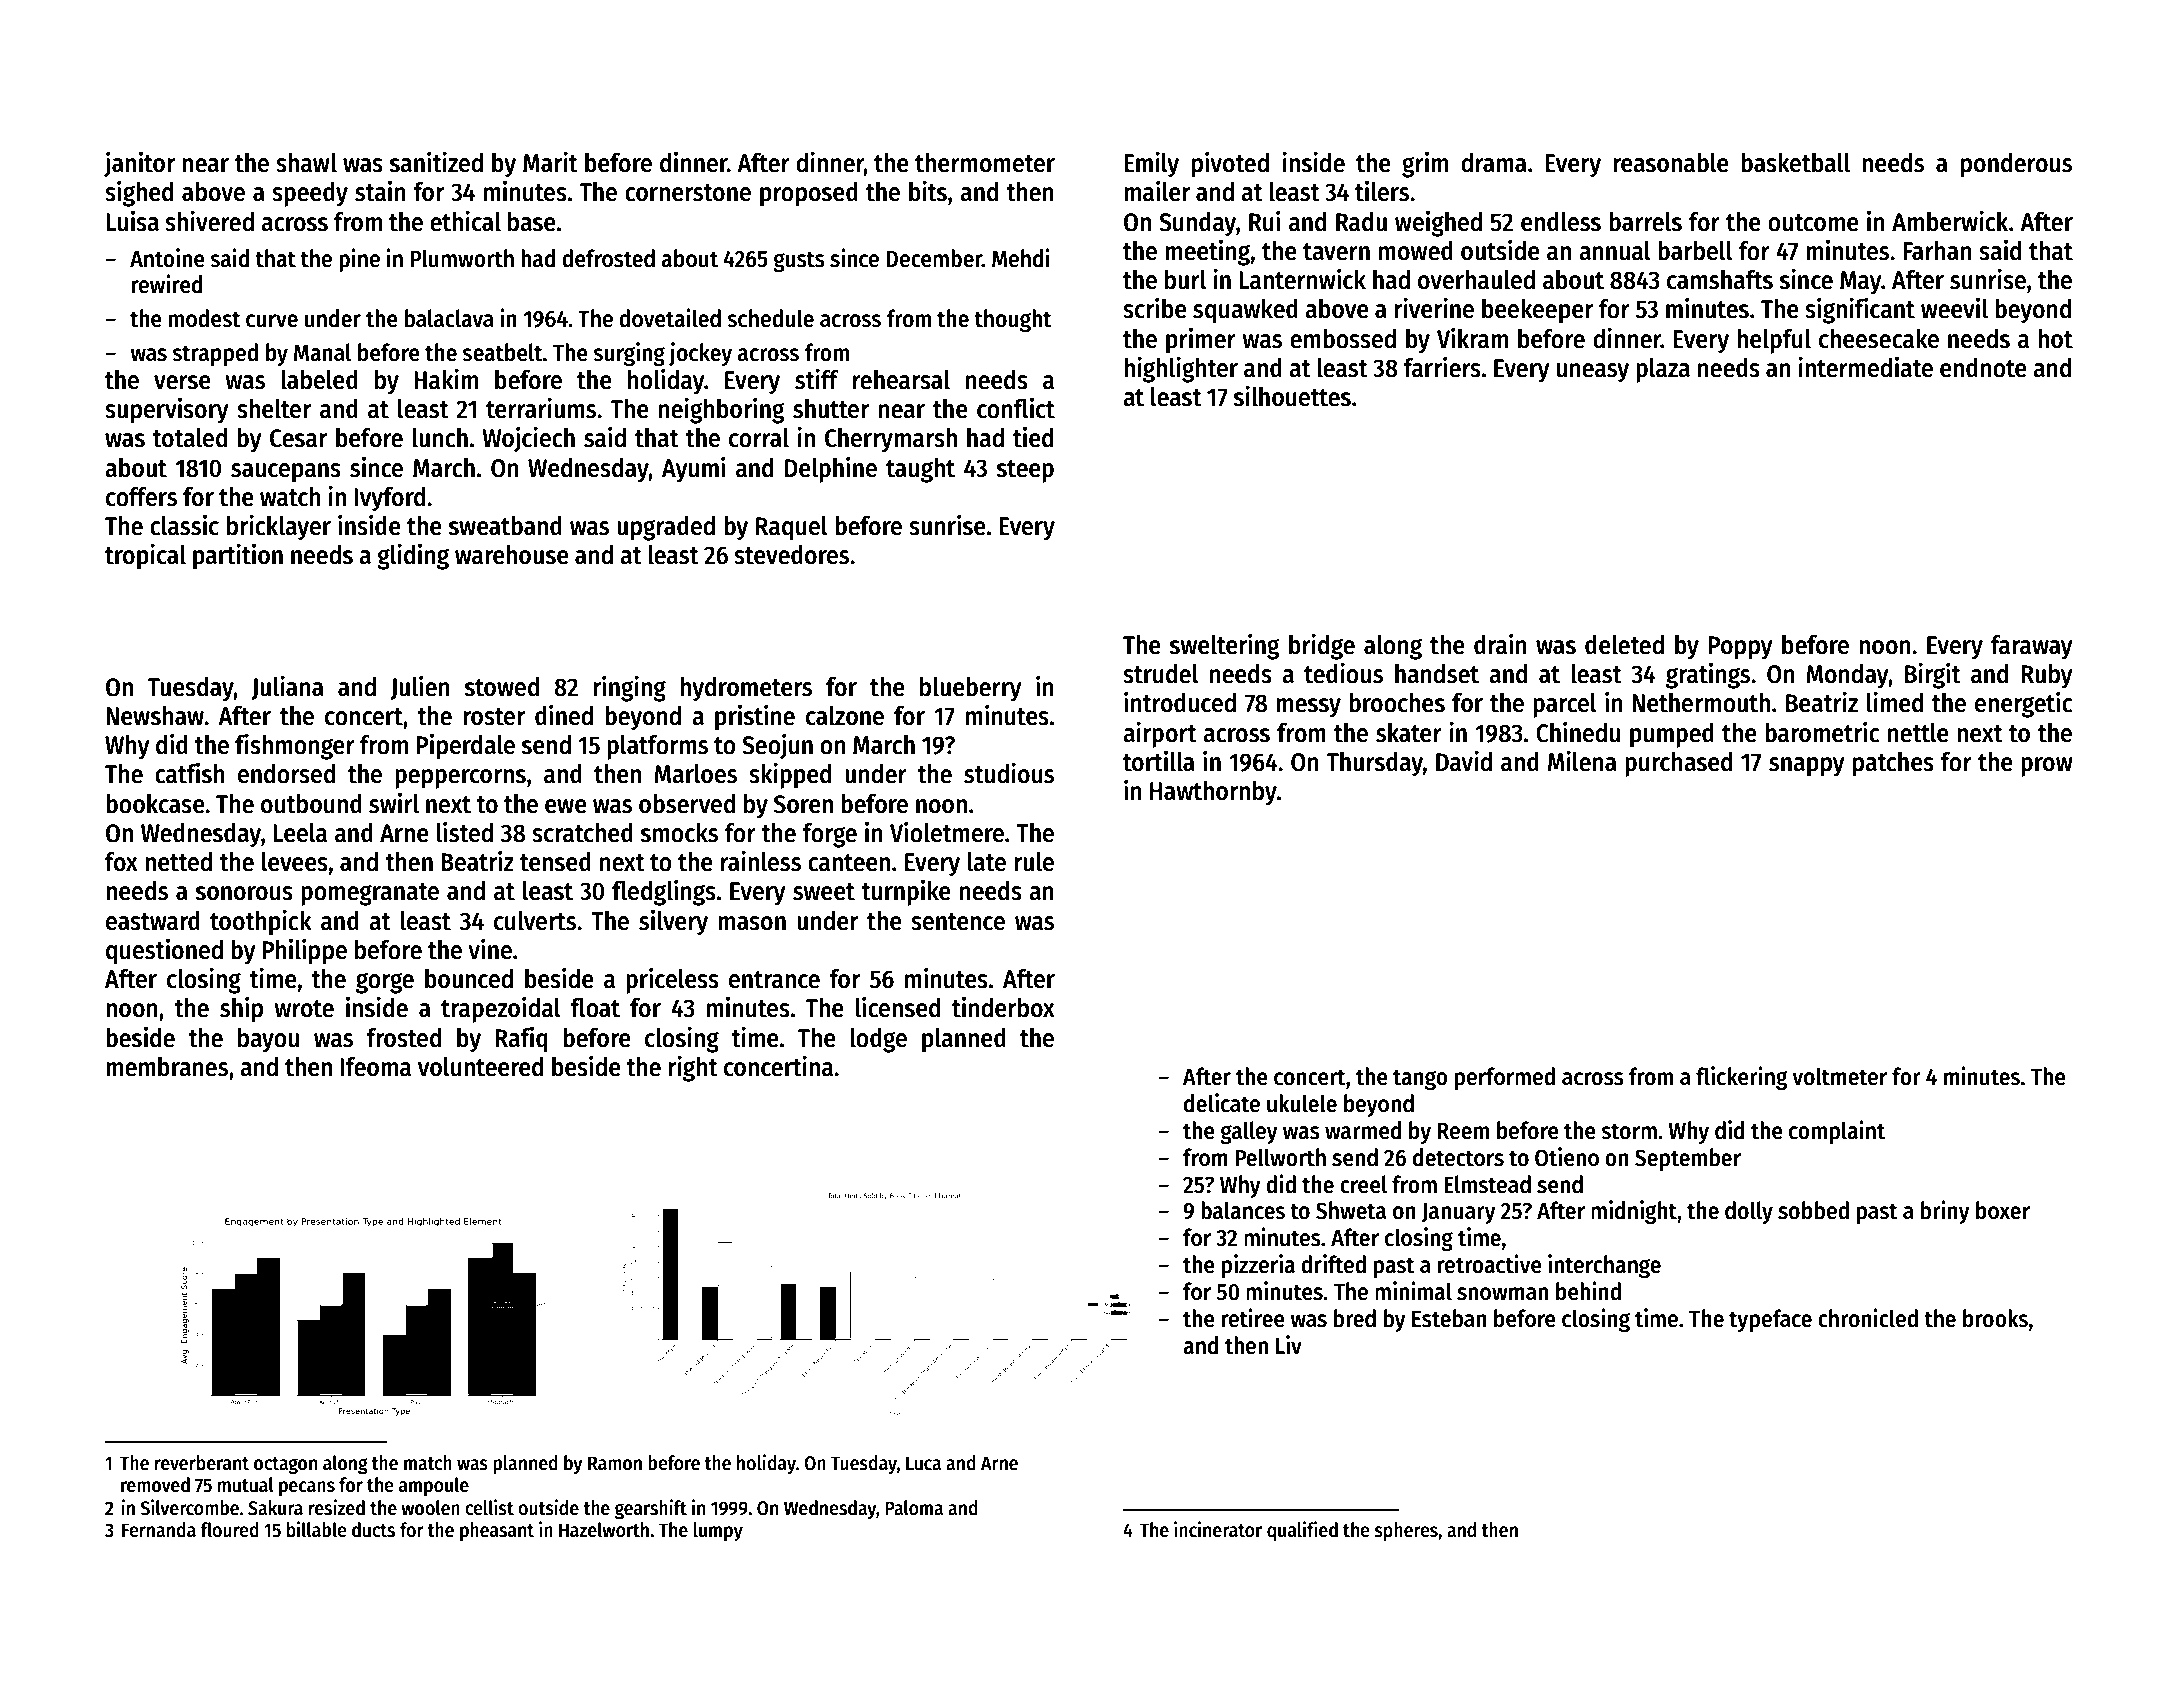  What do you see at coordinates (385, 983) in the screenshot?
I see `gorge` at bounding box center [385, 983].
